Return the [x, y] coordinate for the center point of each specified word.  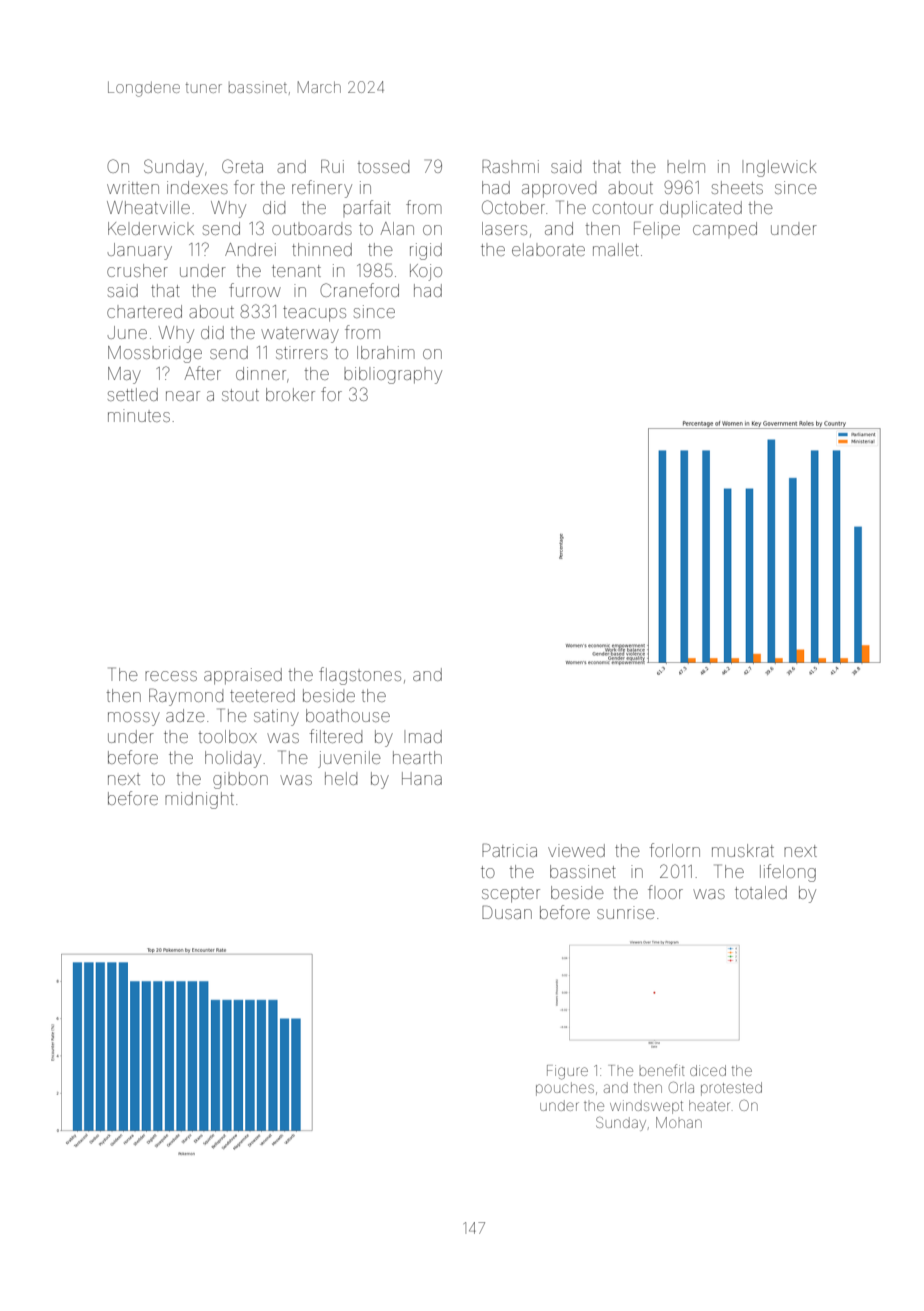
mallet [616, 249]
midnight [199, 800]
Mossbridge [155, 354]
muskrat [743, 850]
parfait [367, 208]
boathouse [348, 715]
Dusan [507, 912]
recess [171, 676]
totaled [761, 892]
